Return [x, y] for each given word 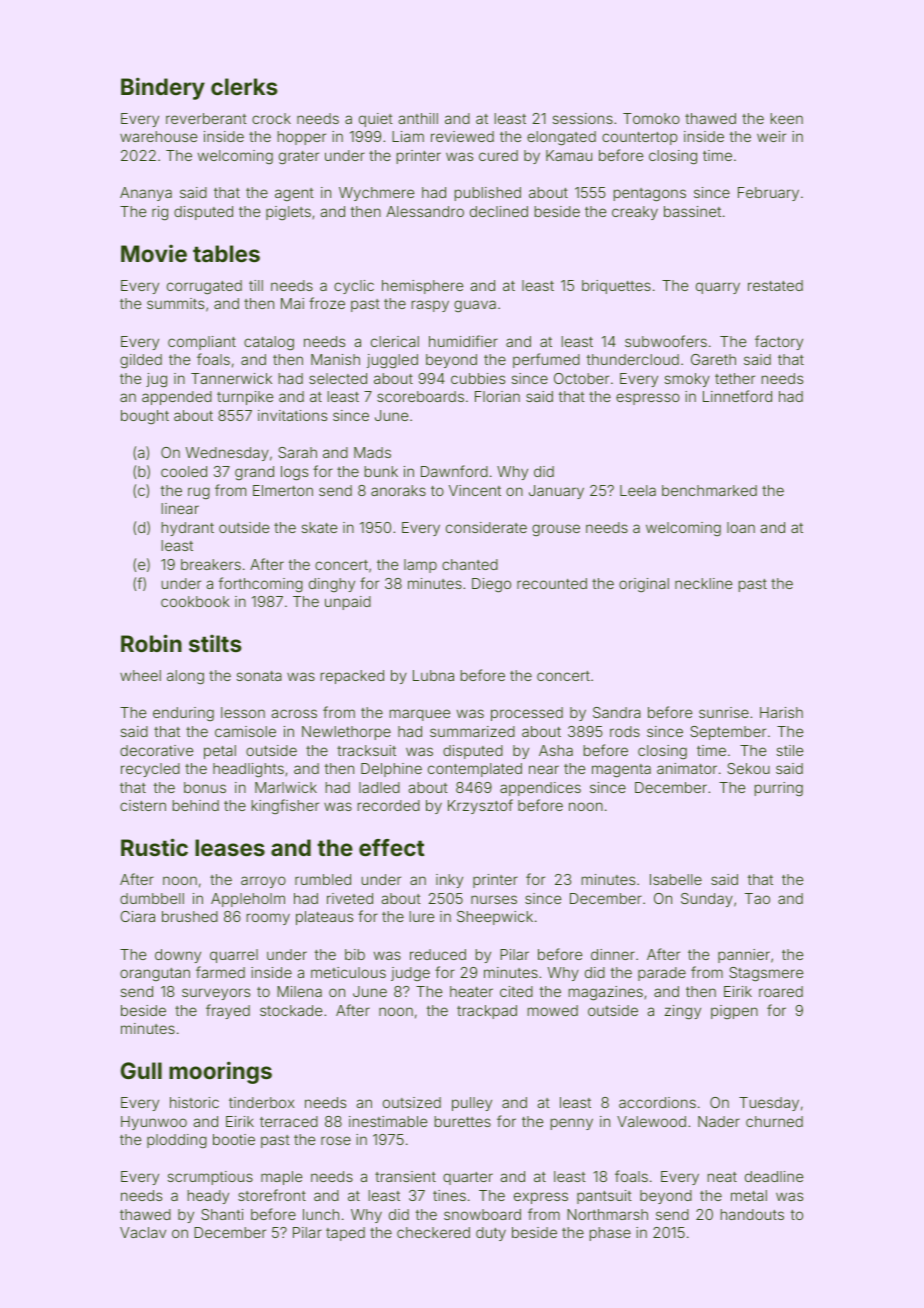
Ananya [146, 194]
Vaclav [143, 1232]
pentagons [650, 195]
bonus [205, 787]
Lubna [433, 675]
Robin [151, 643]
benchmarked [709, 490]
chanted [470, 564]
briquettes [616, 287]
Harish [781, 712]
